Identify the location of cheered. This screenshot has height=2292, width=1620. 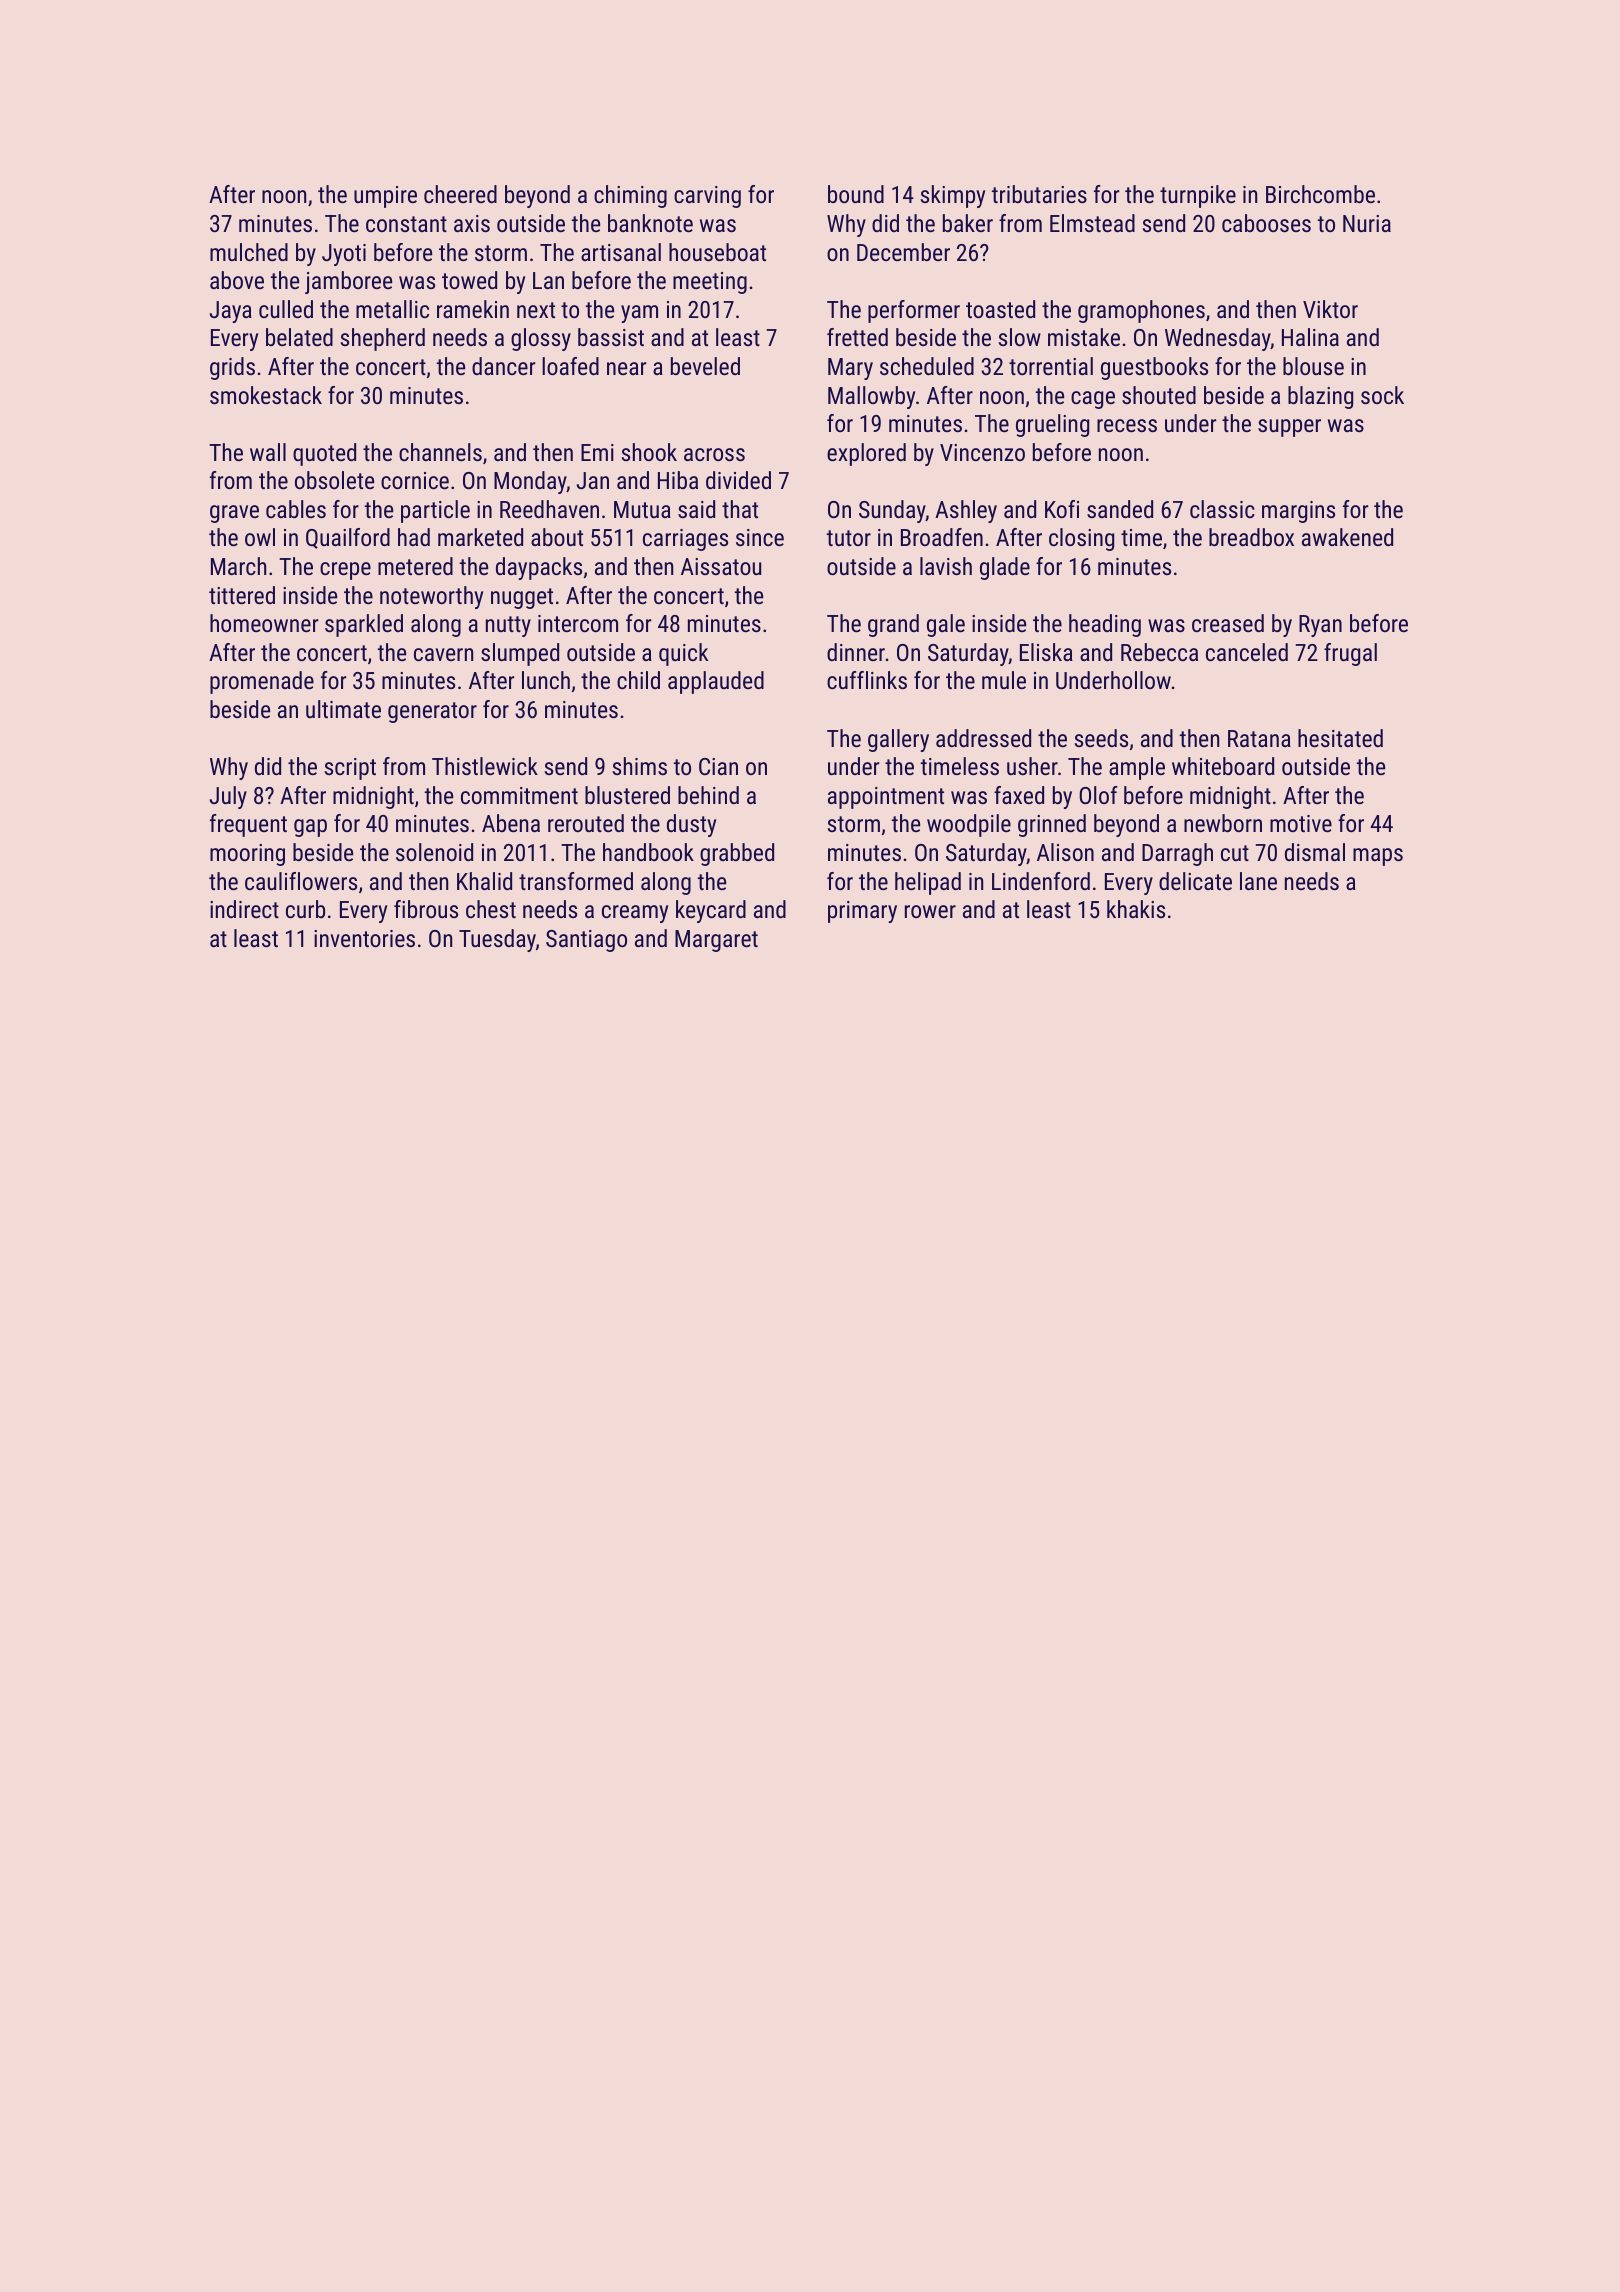
(460, 194).
